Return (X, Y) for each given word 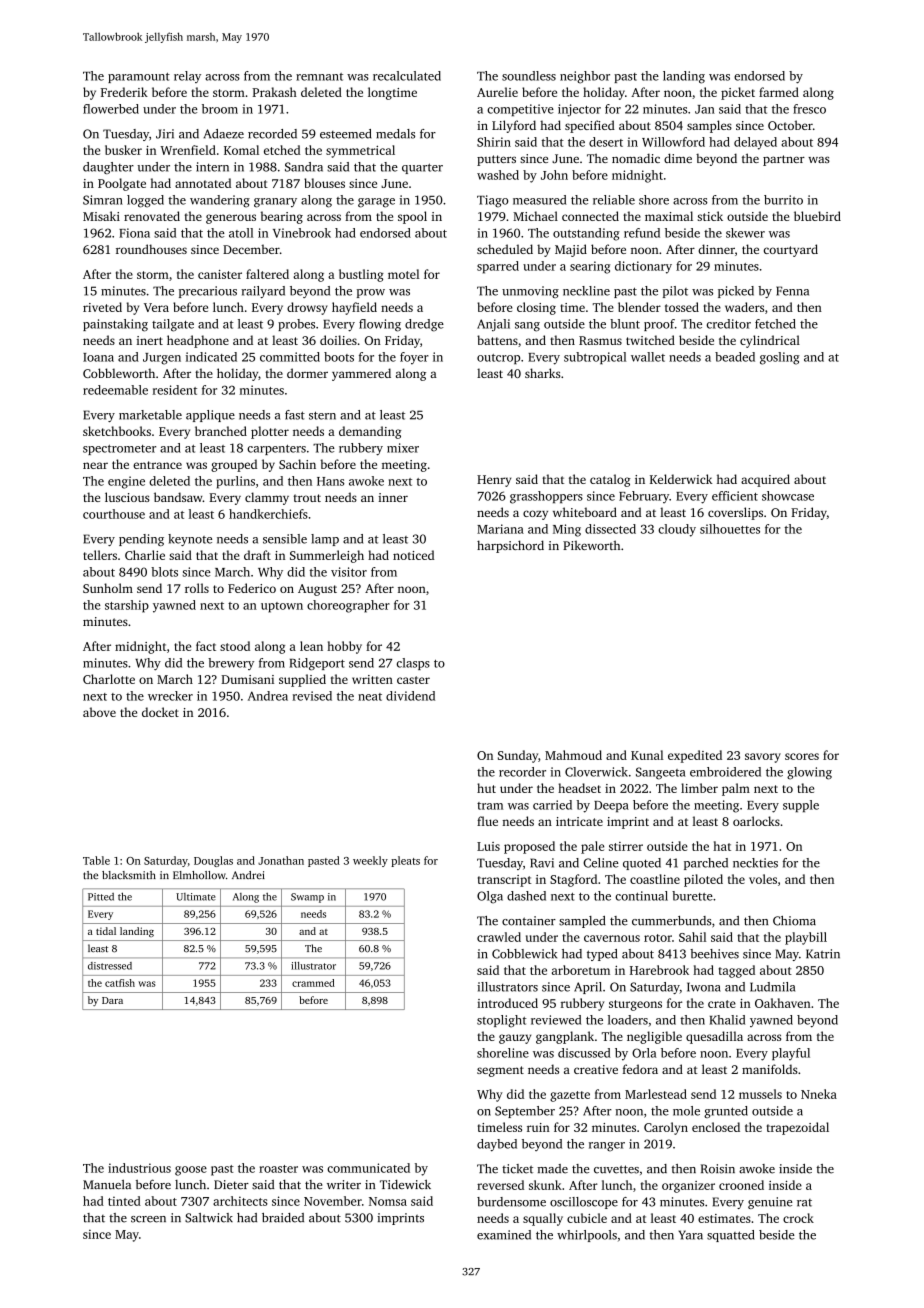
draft (257, 555)
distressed (110, 966)
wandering (220, 201)
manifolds (770, 1069)
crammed (313, 983)
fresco (809, 109)
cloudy (677, 530)
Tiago (493, 201)
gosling (780, 358)
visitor (349, 572)
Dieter (231, 1185)
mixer (403, 448)
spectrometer (119, 450)
